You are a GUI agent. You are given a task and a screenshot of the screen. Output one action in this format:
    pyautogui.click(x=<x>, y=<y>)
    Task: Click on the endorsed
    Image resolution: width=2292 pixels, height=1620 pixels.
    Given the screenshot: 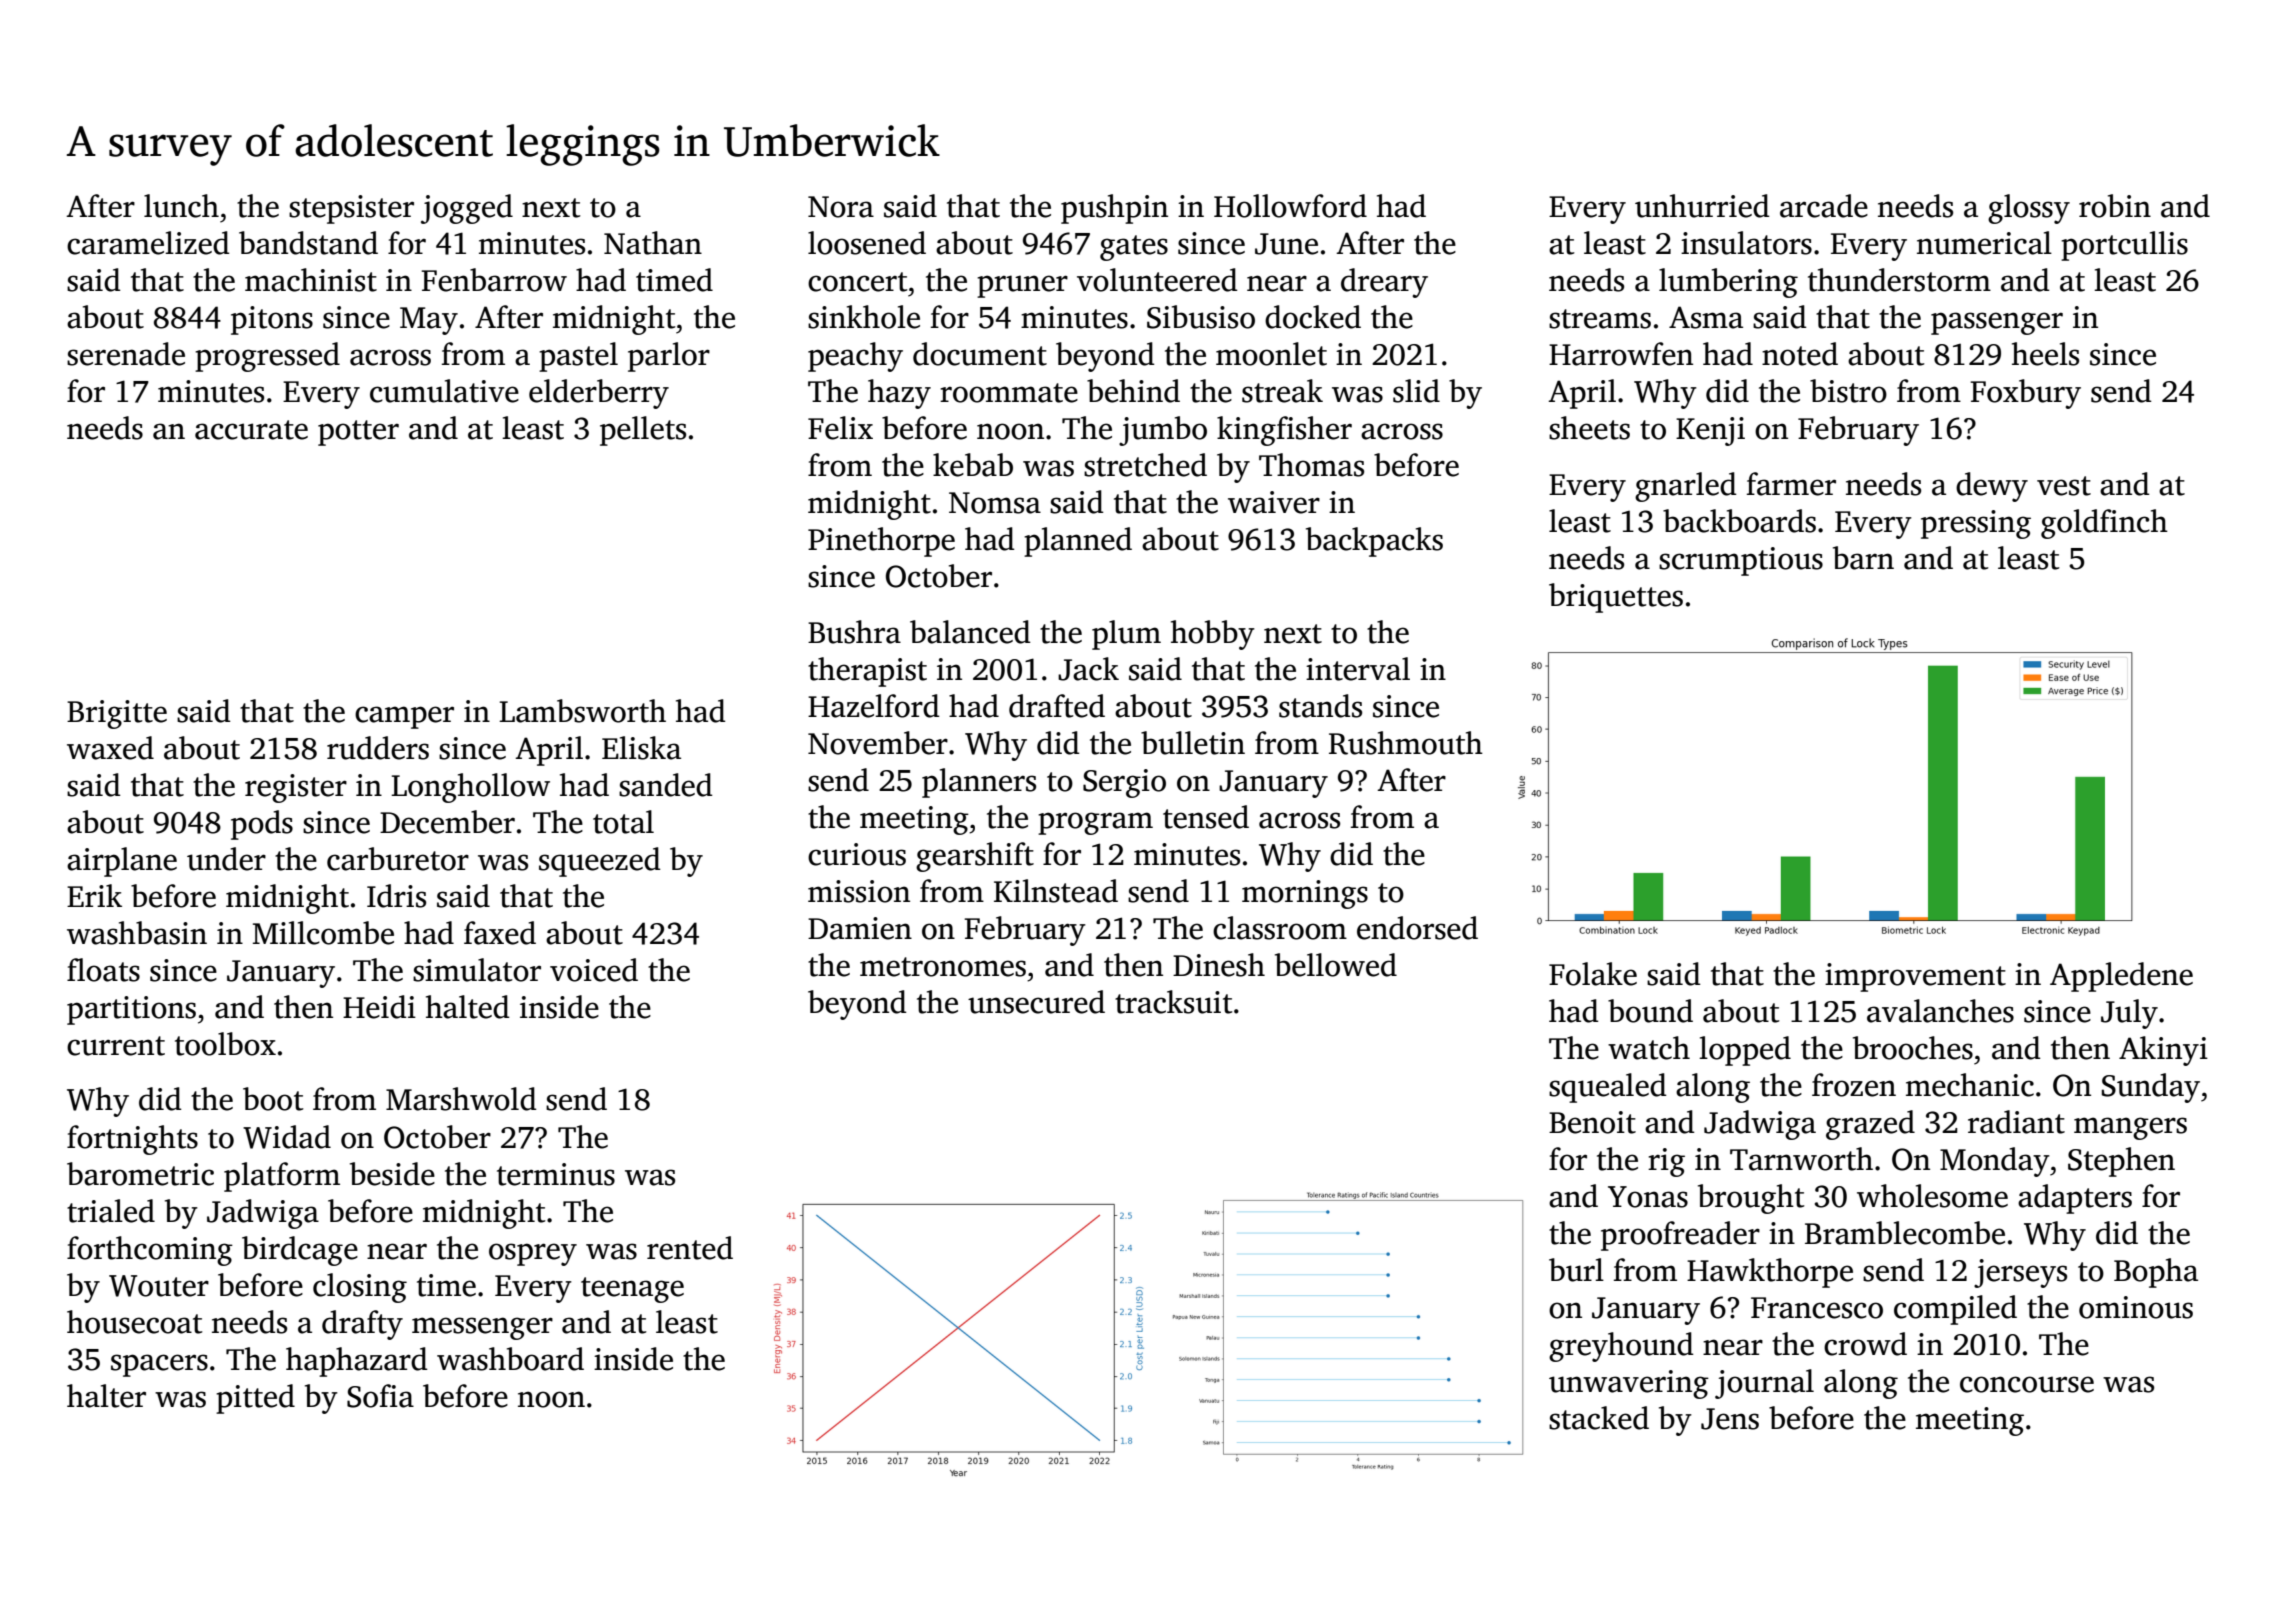 What is the action you would take?
    pyautogui.click(x=1417, y=928)
